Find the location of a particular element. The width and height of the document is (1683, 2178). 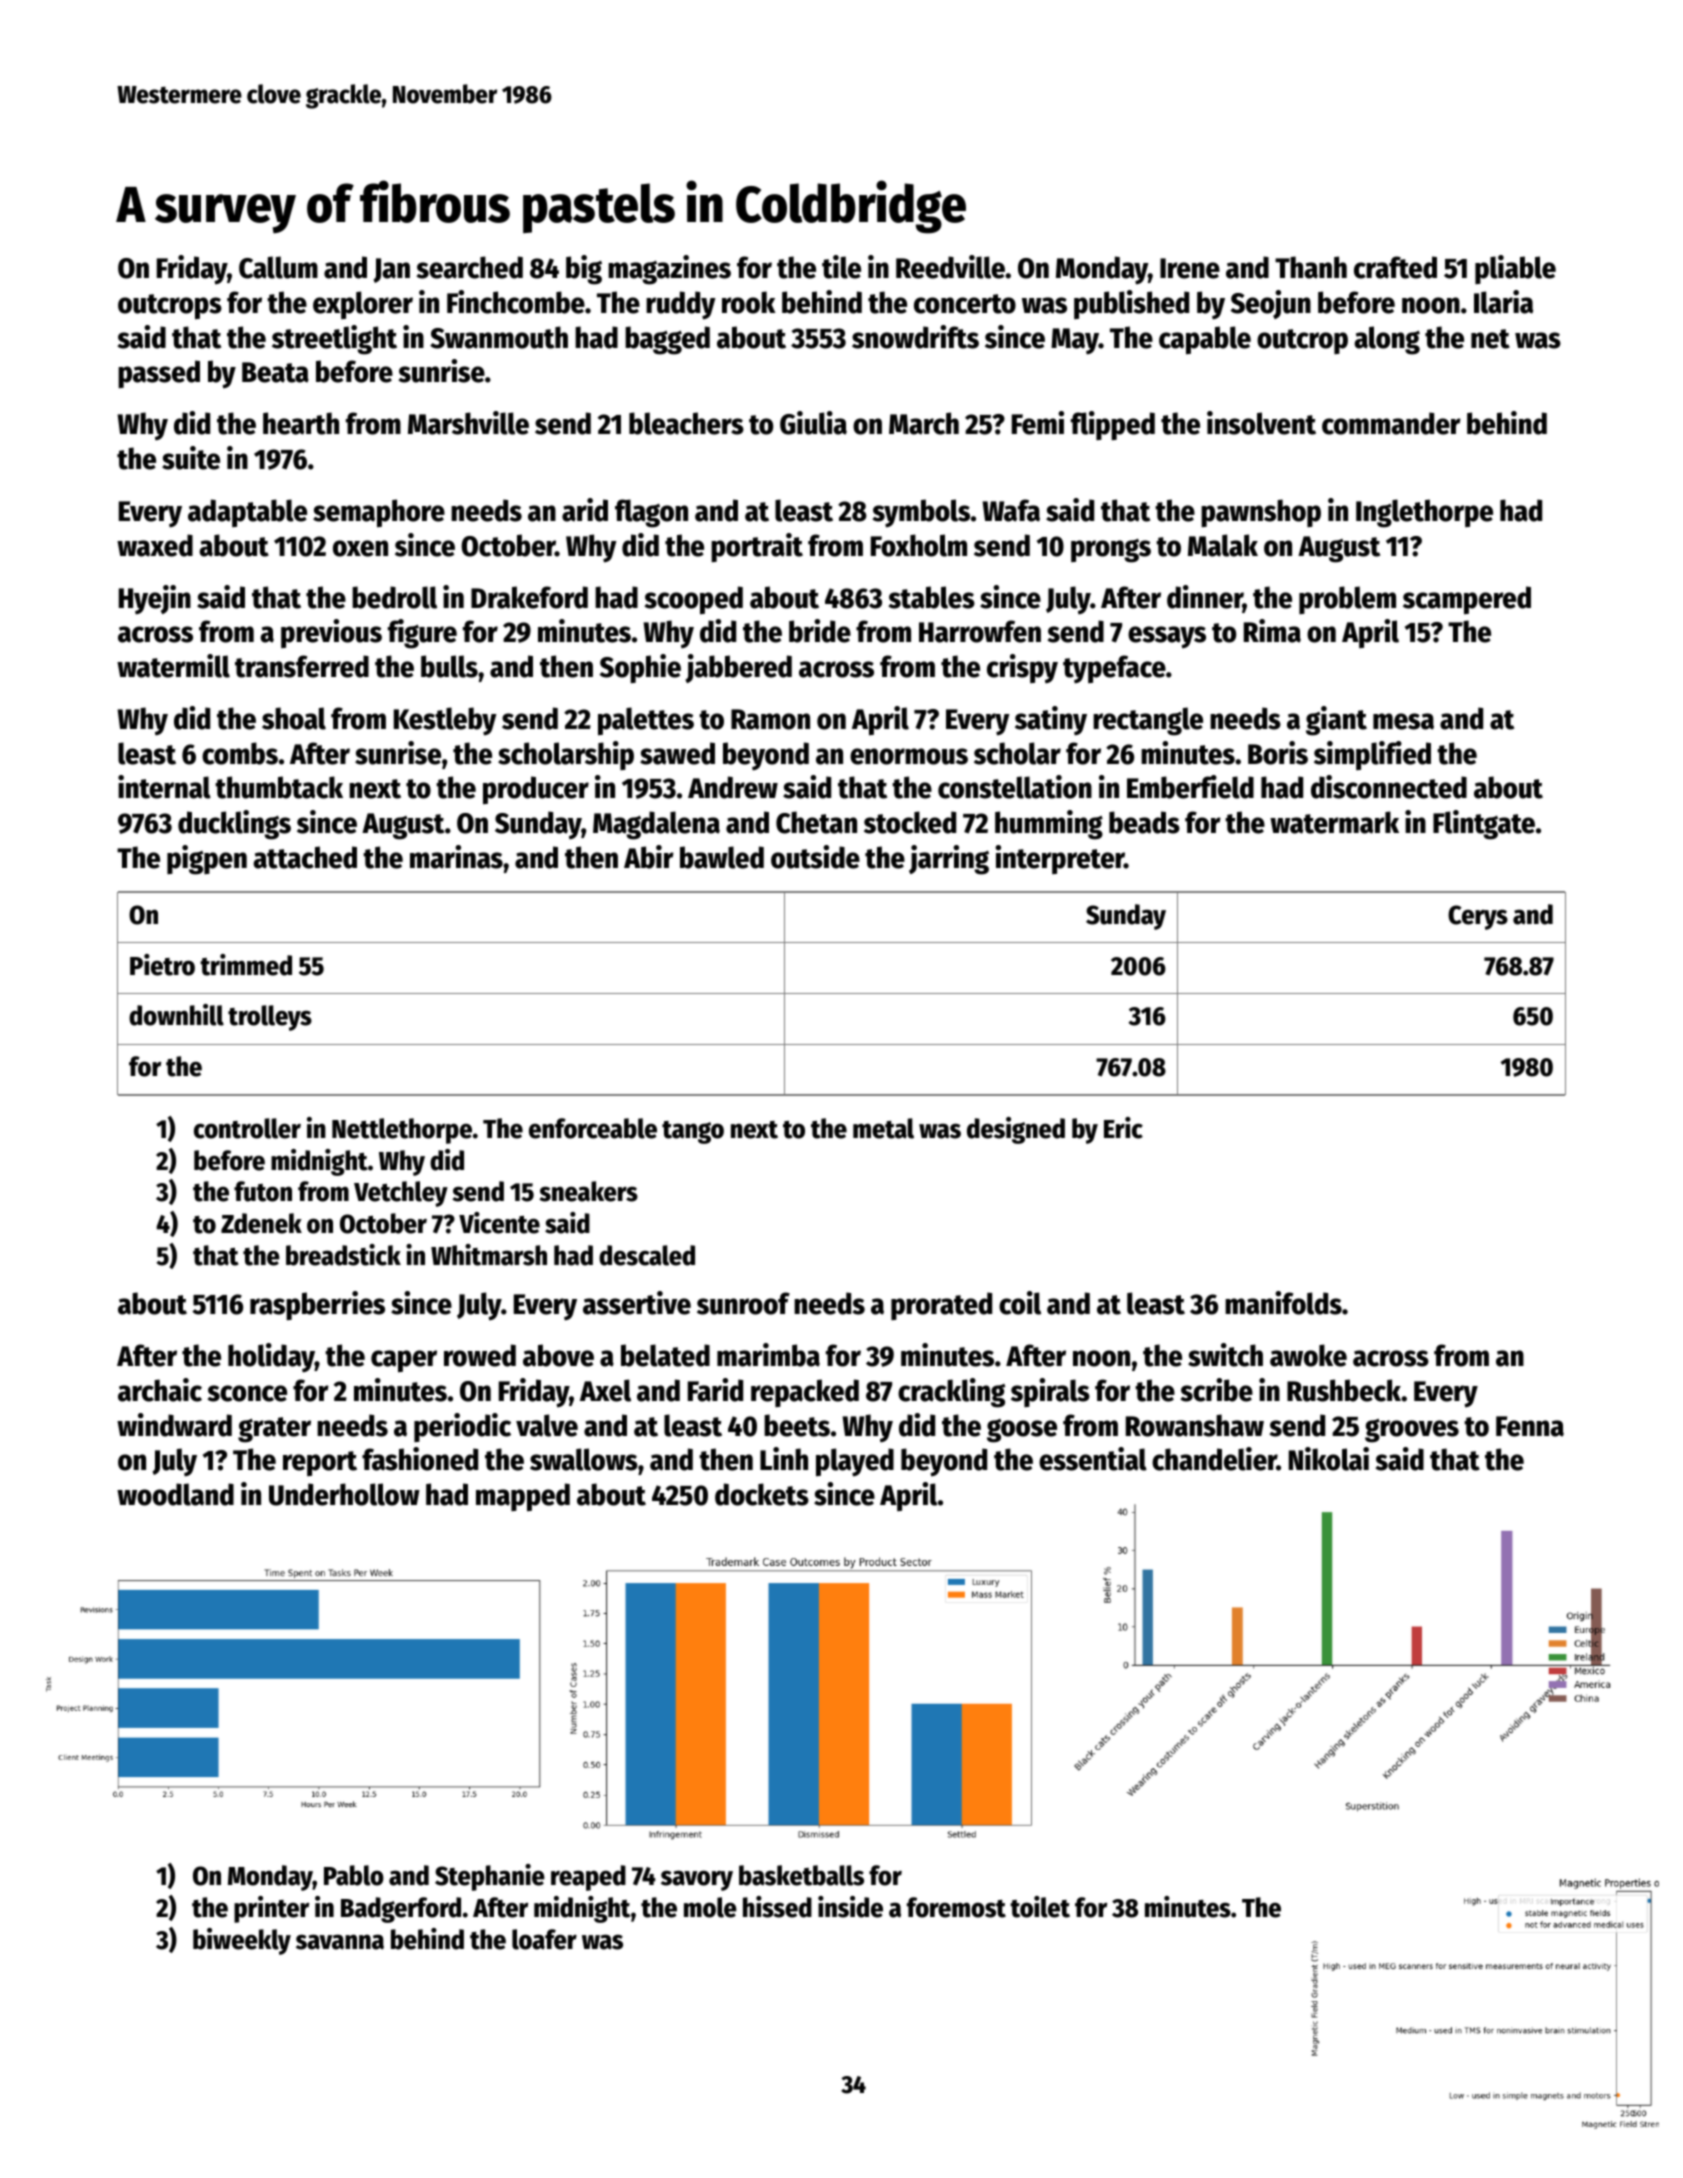

inside is located at coordinates (850, 1907).
